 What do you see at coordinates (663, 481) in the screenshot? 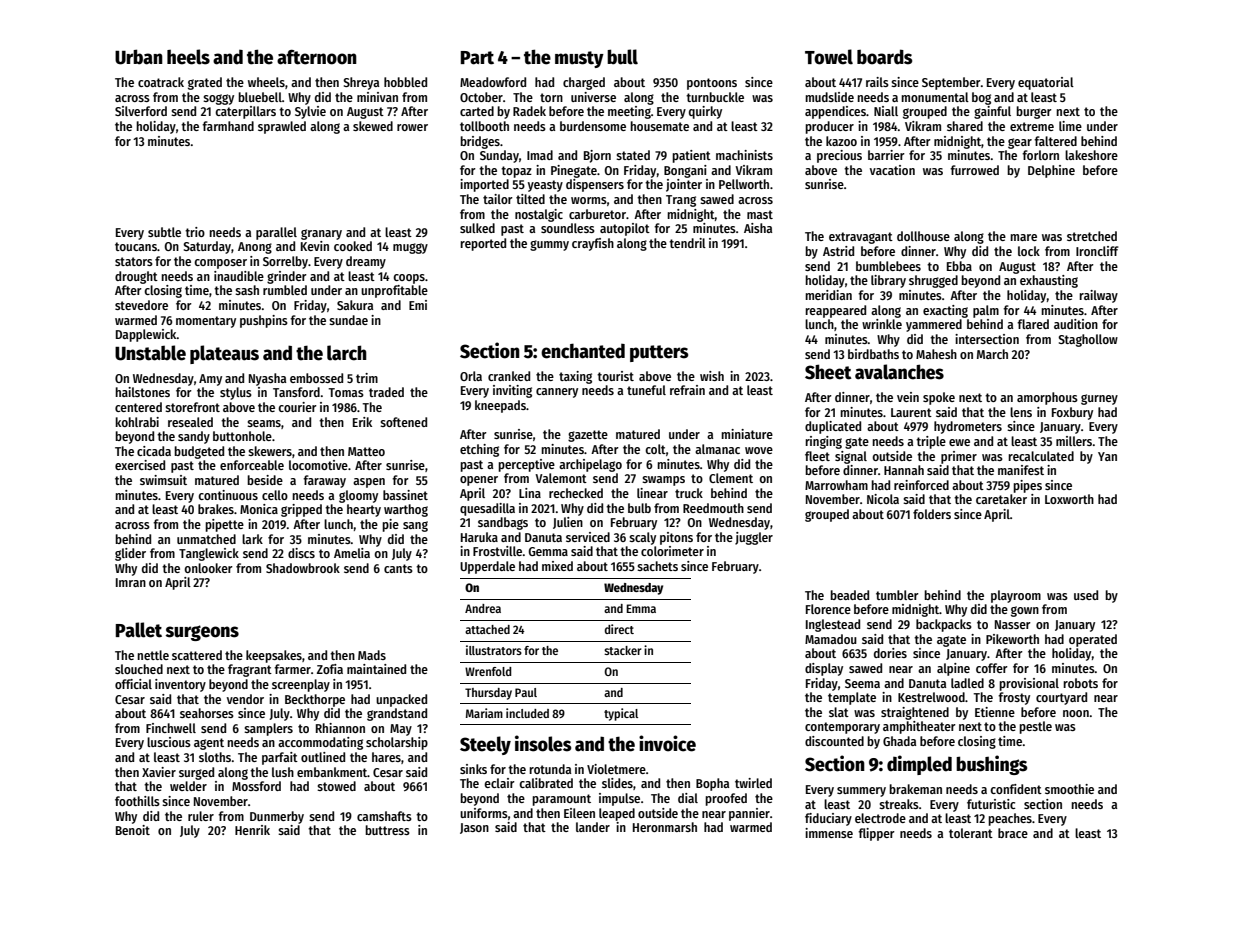
I see `swamps` at bounding box center [663, 481].
